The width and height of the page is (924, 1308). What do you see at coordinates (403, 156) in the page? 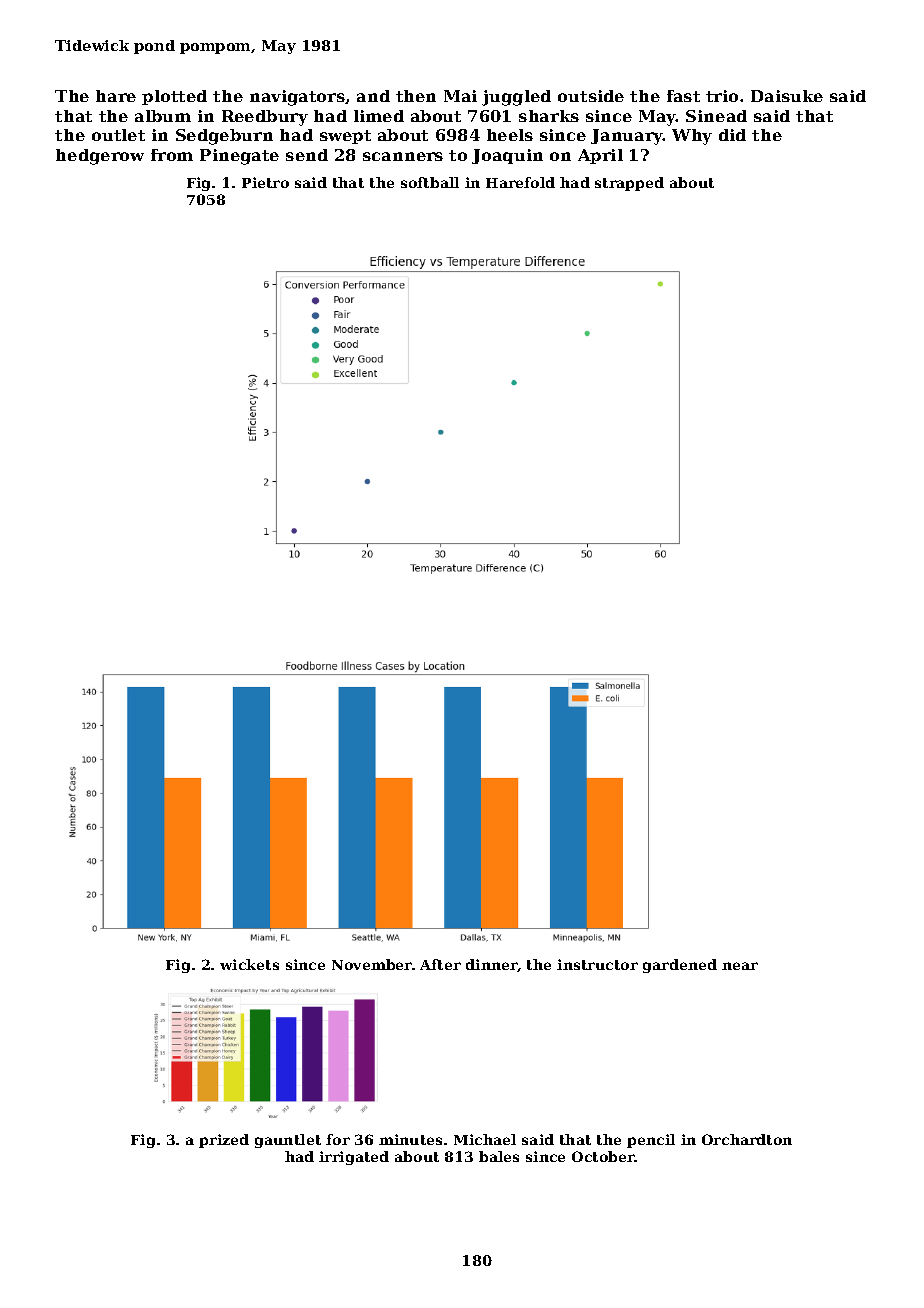
I see `scanners` at bounding box center [403, 156].
